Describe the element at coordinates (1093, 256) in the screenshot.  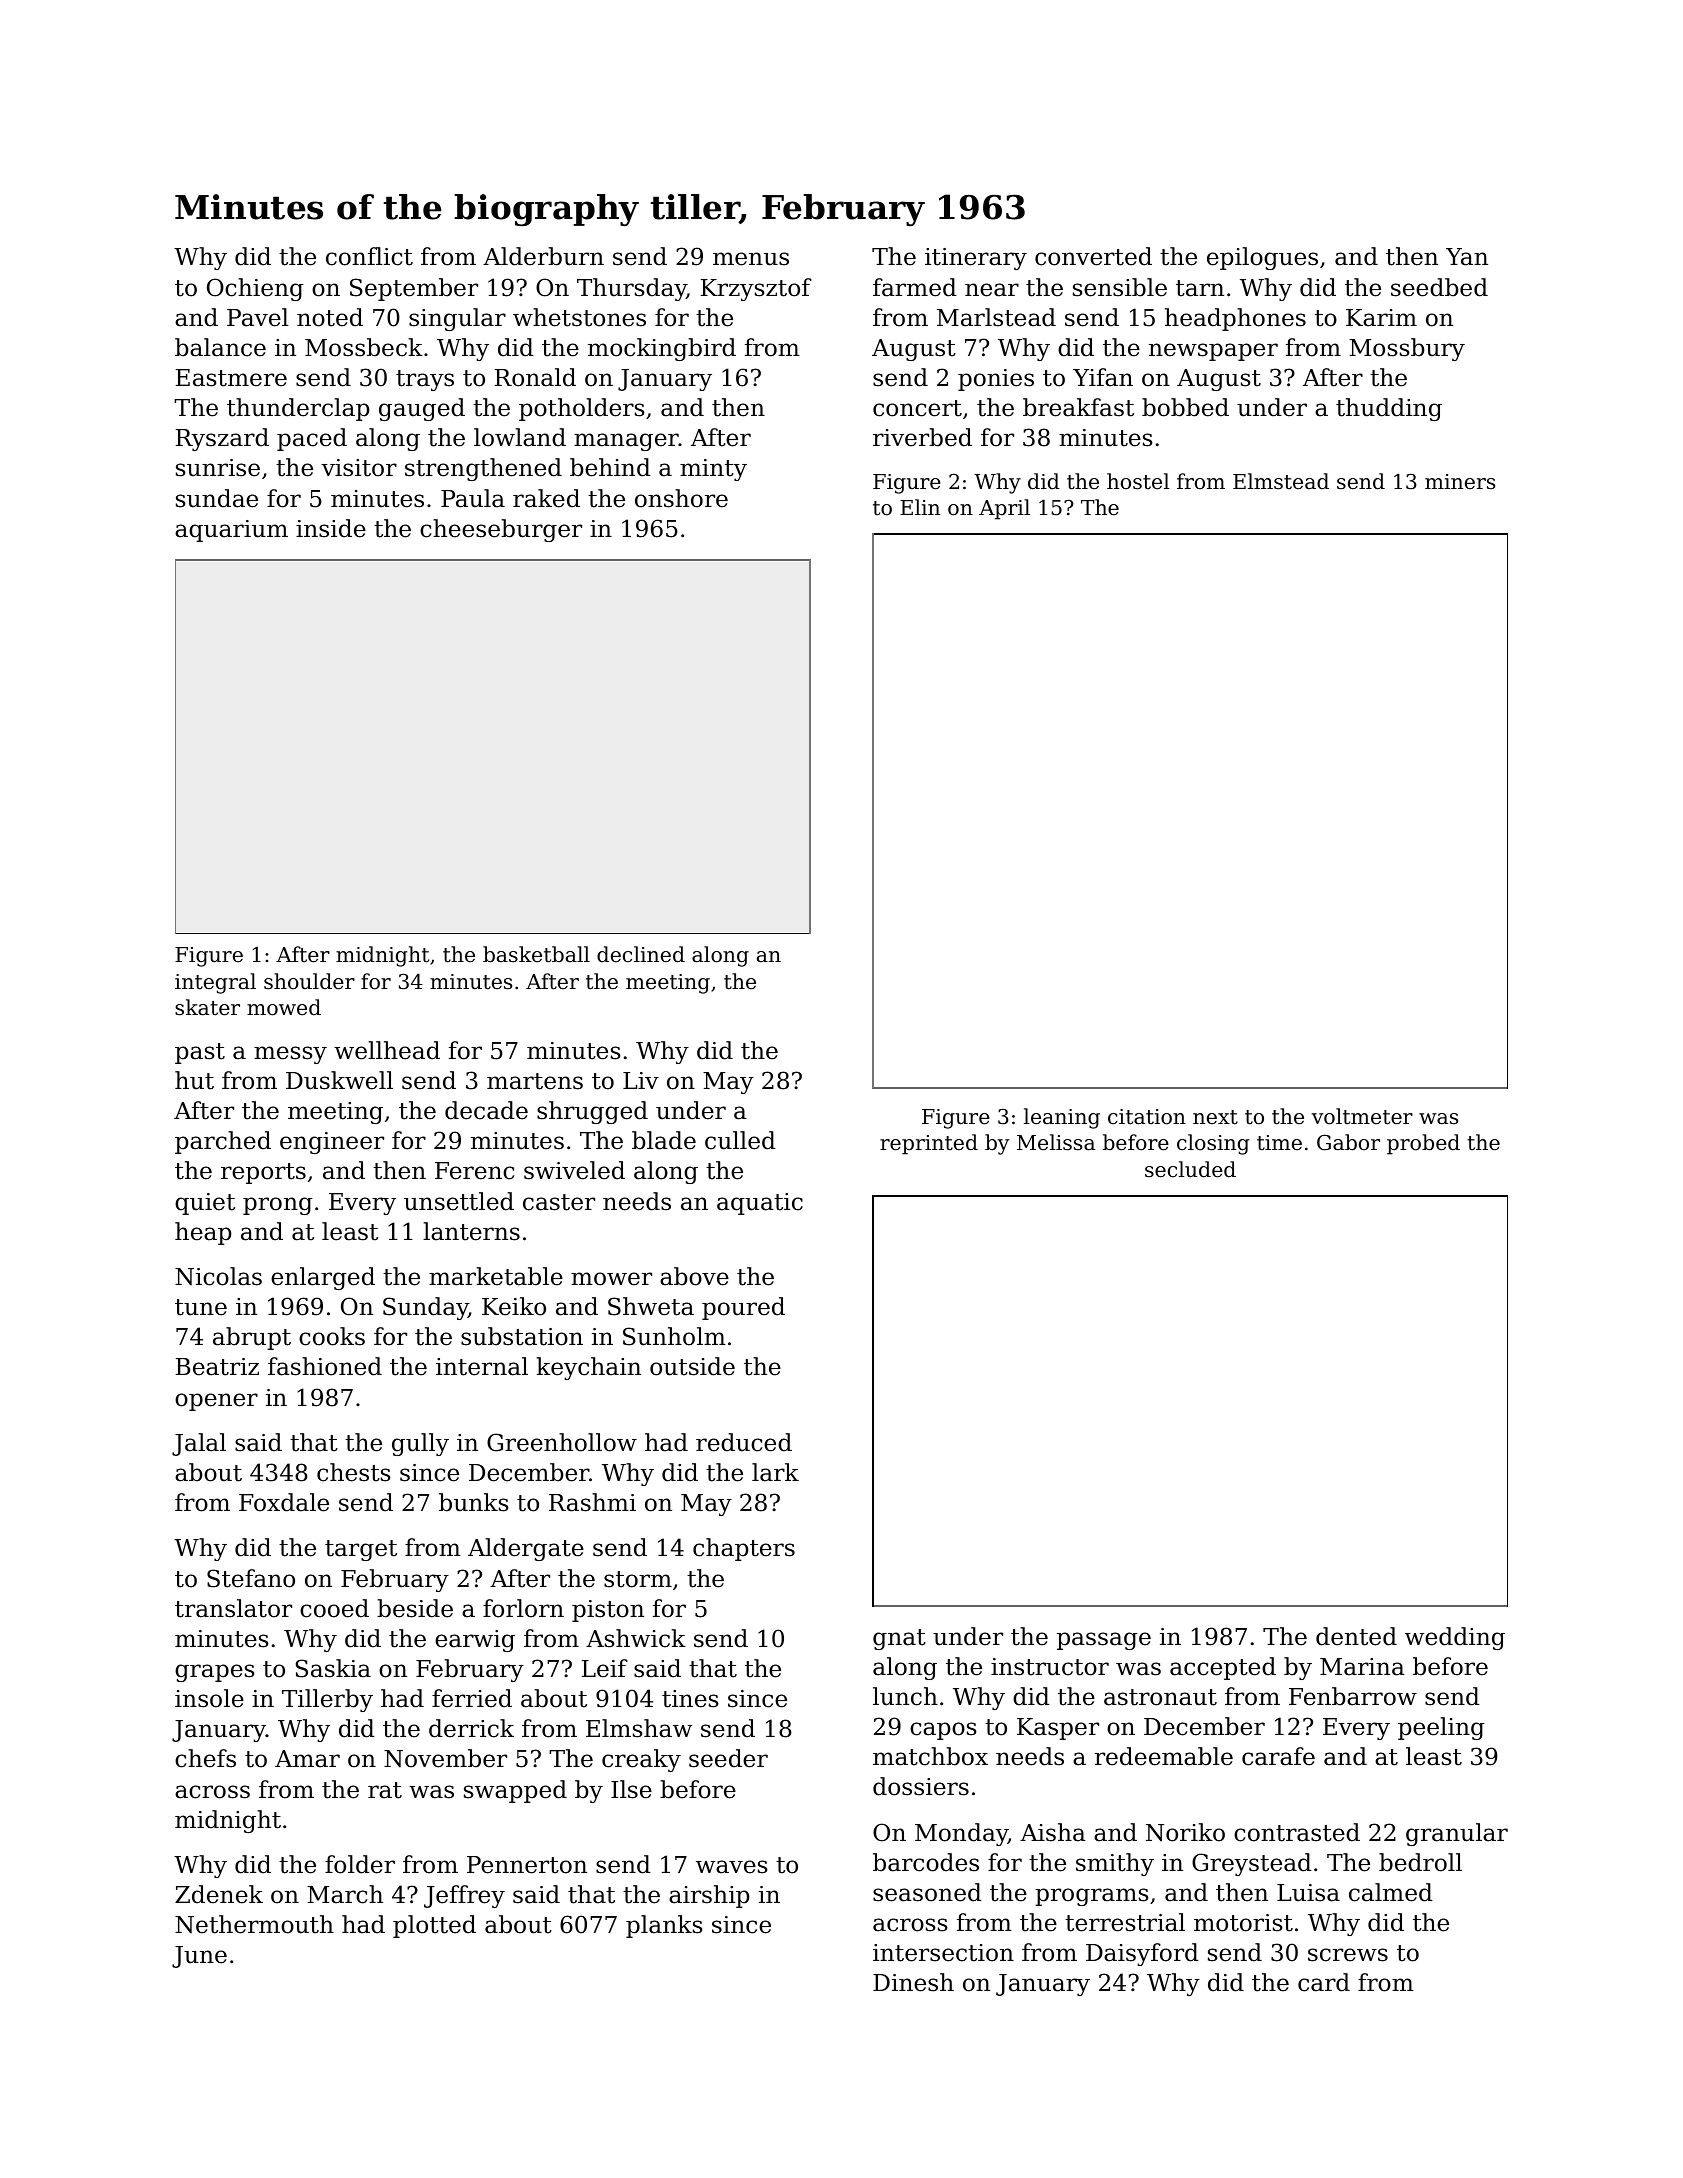
I see `converted` at that location.
